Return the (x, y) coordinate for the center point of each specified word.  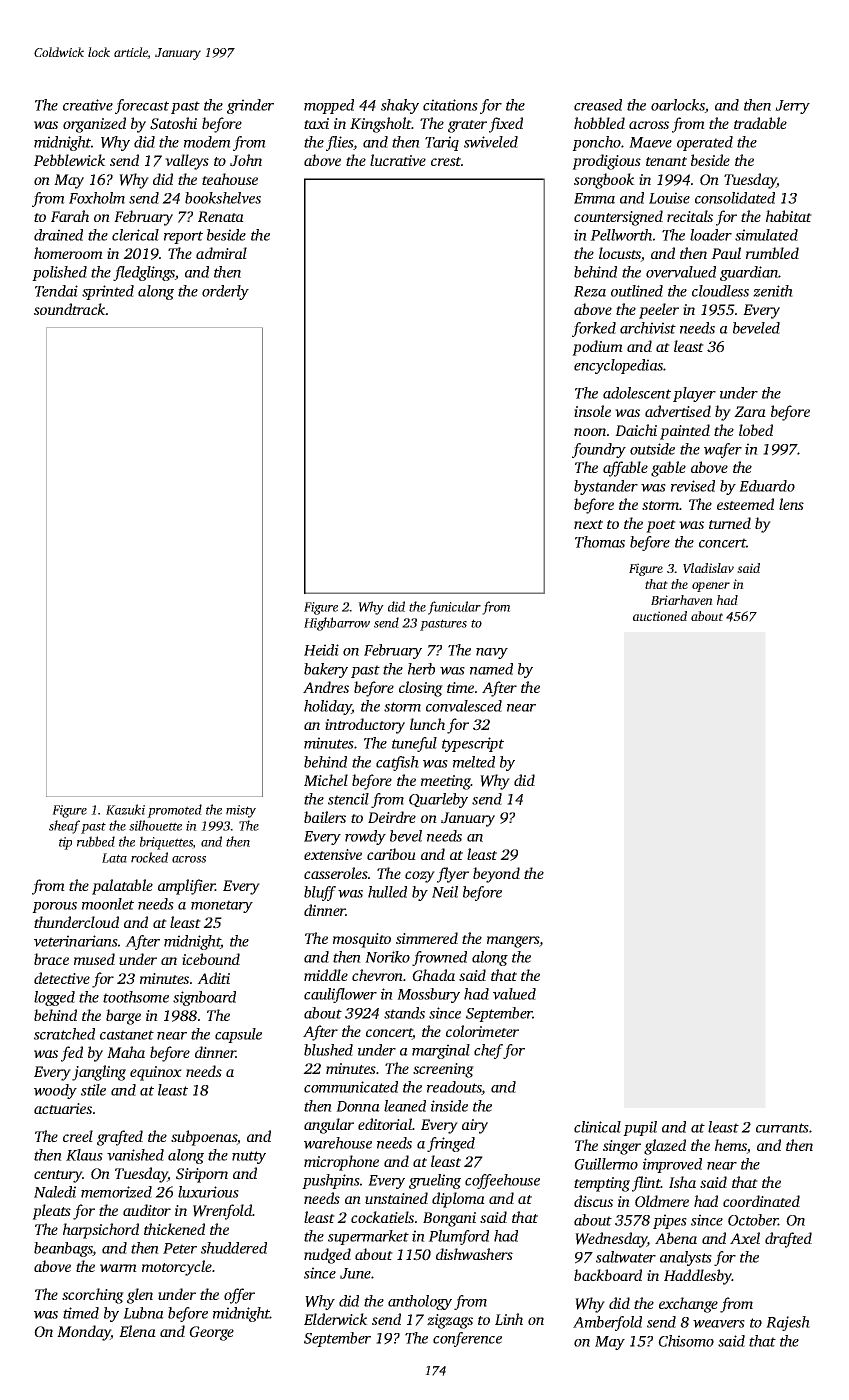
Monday (84, 1333)
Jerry (792, 107)
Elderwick (336, 1319)
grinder (250, 106)
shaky (400, 106)
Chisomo (686, 1341)
